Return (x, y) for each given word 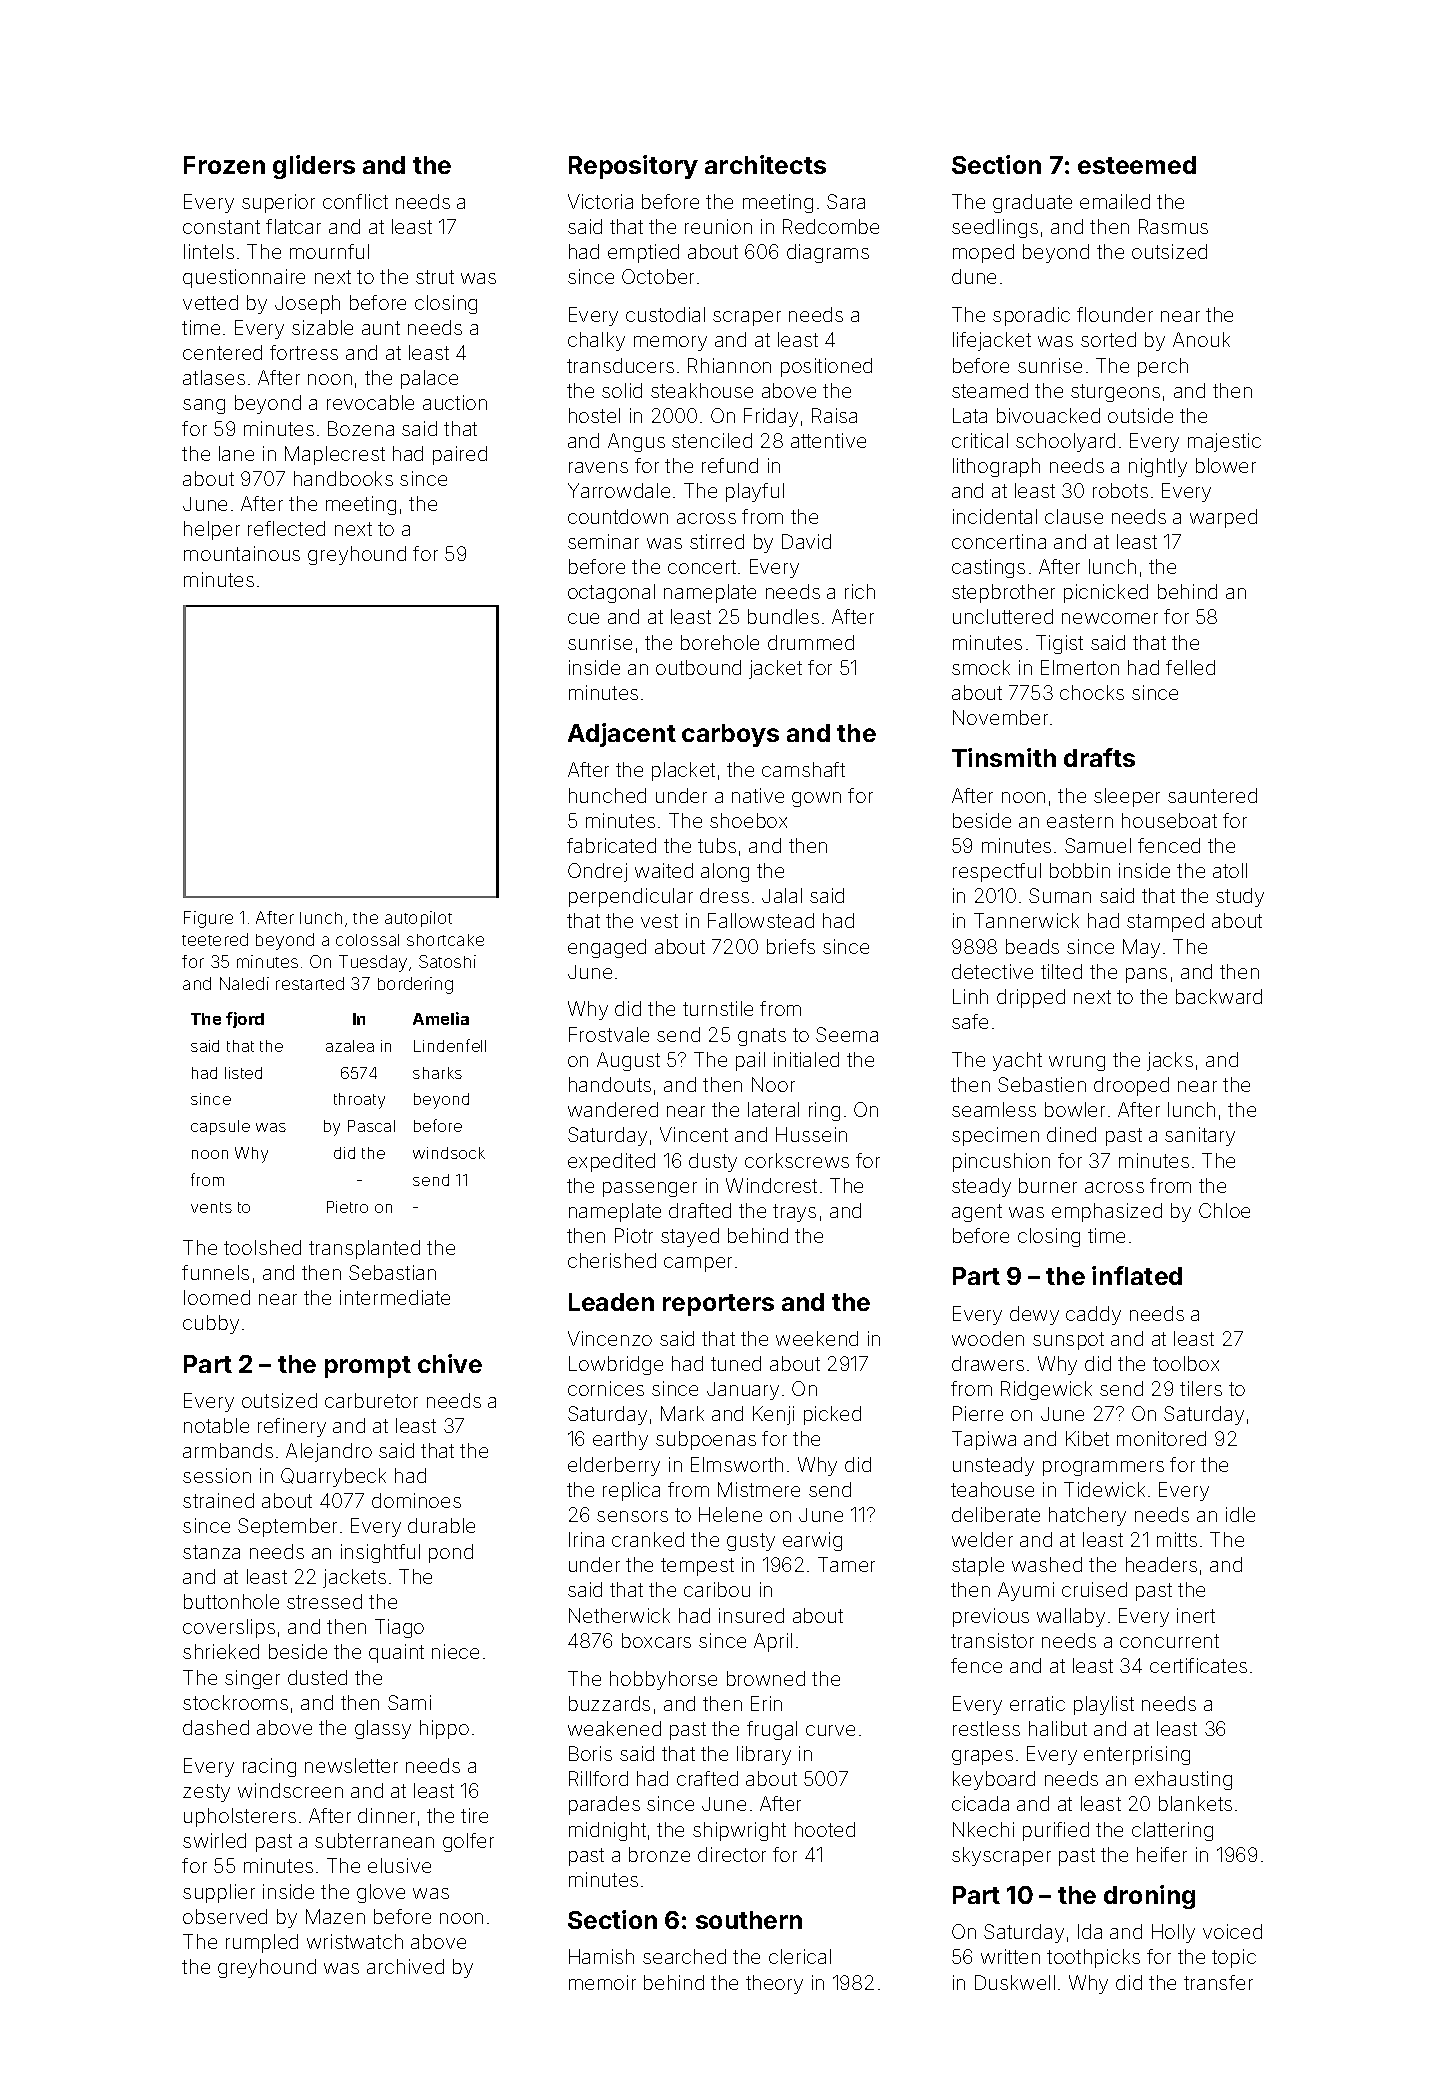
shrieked (221, 1651)
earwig (812, 1541)
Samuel (1098, 845)
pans (1146, 975)
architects (765, 164)
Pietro (347, 1207)
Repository (633, 167)
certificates (1198, 1665)
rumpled (262, 1943)
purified (1056, 1831)
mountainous (242, 553)
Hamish (601, 1956)
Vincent (694, 1134)
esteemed (1137, 165)
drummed (811, 642)
